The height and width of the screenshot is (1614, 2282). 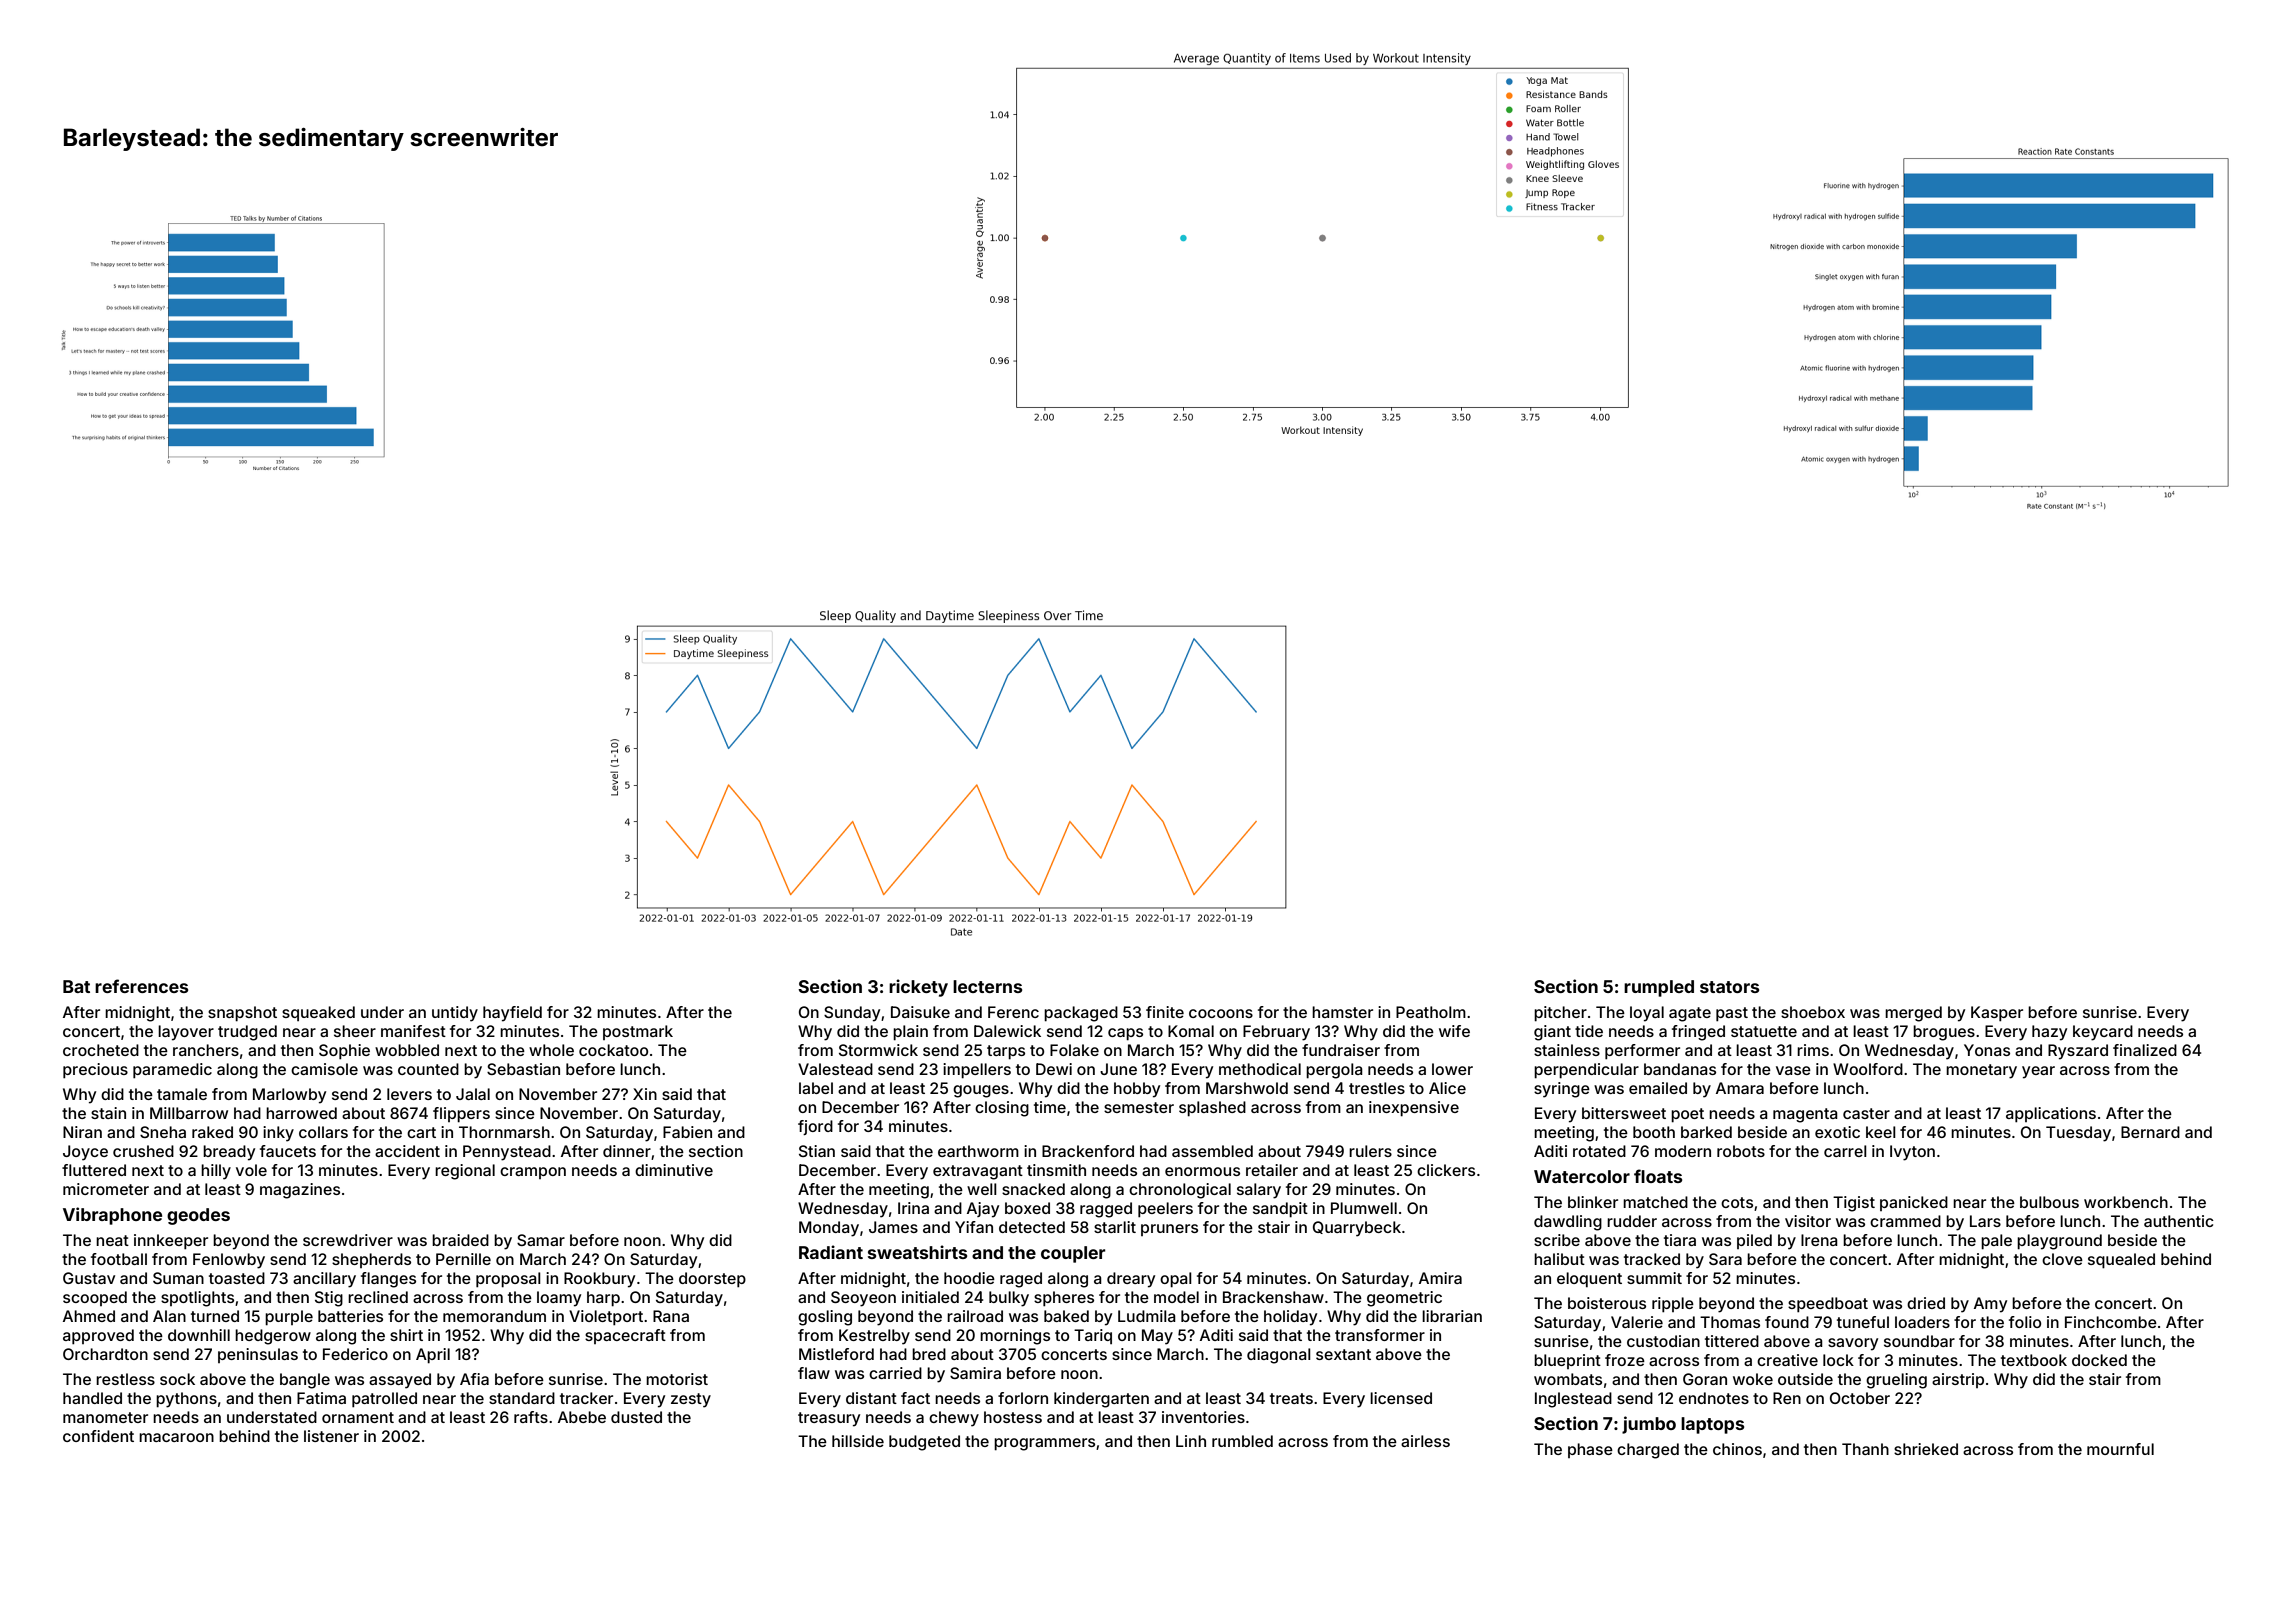 What do you see at coordinates (1341, 1050) in the screenshot?
I see `fundraiser` at bounding box center [1341, 1050].
